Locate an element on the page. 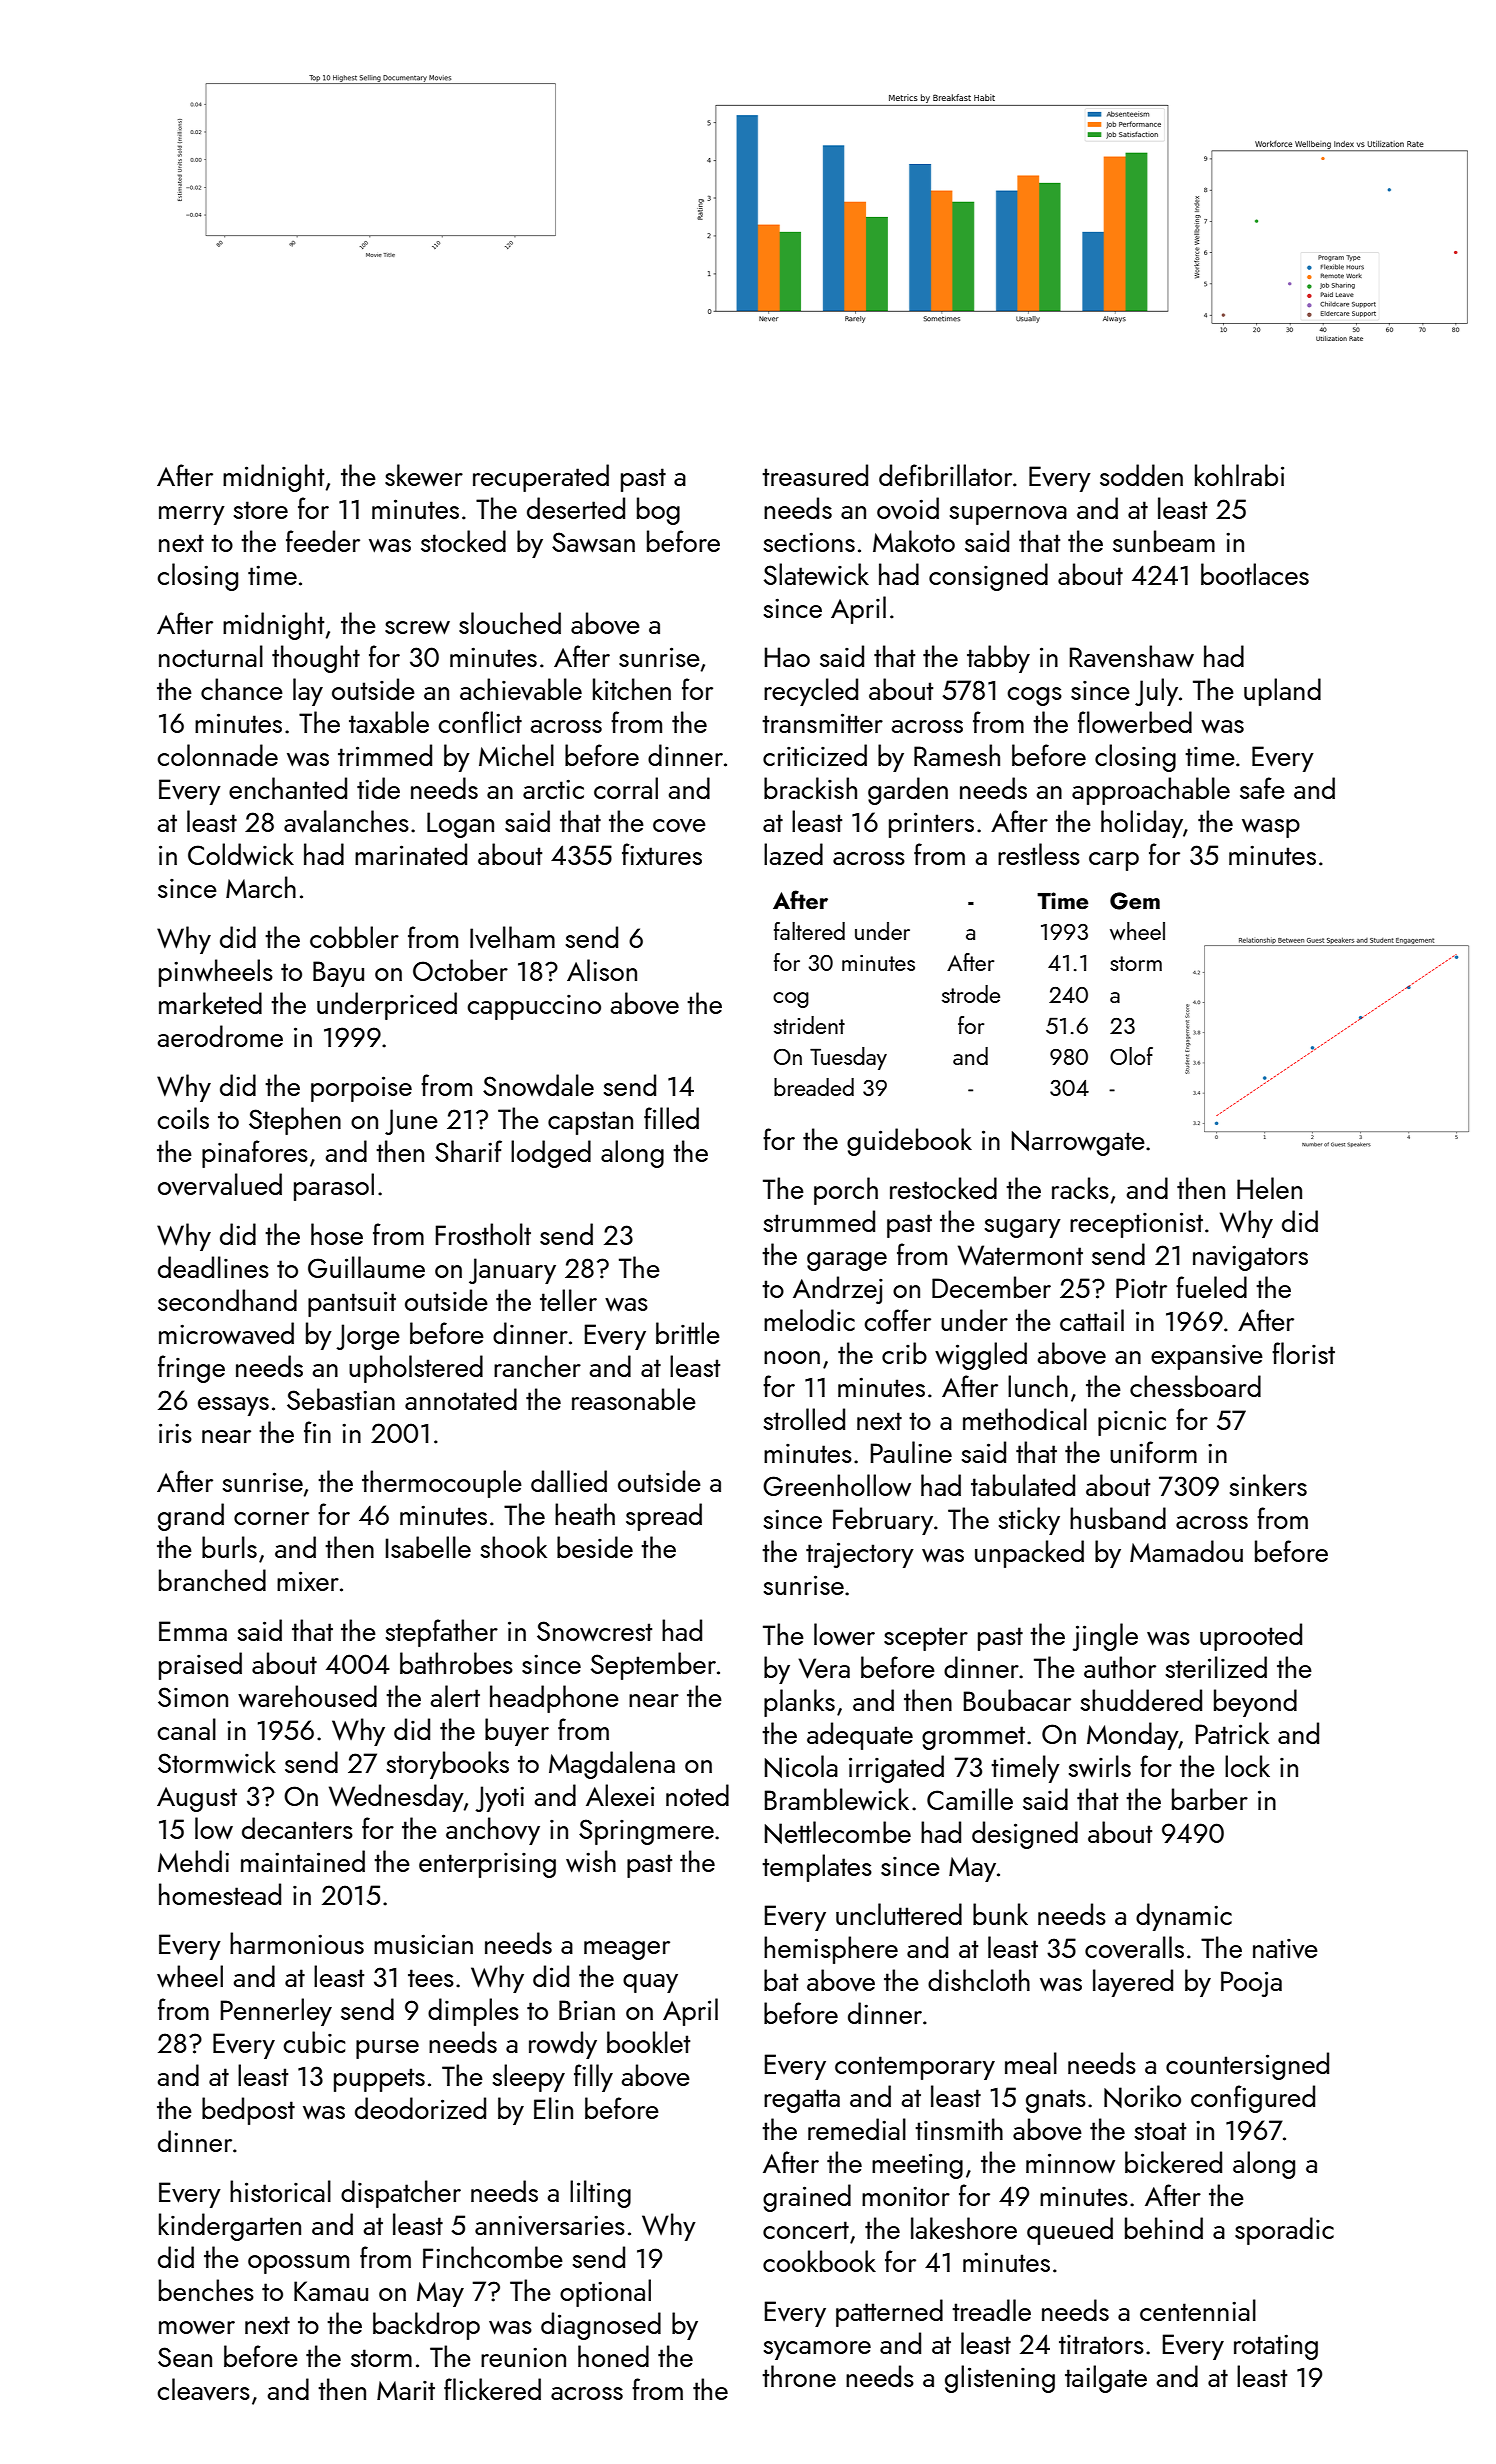 The height and width of the document is (2464, 1496). Sean is located at coordinates (185, 2357).
